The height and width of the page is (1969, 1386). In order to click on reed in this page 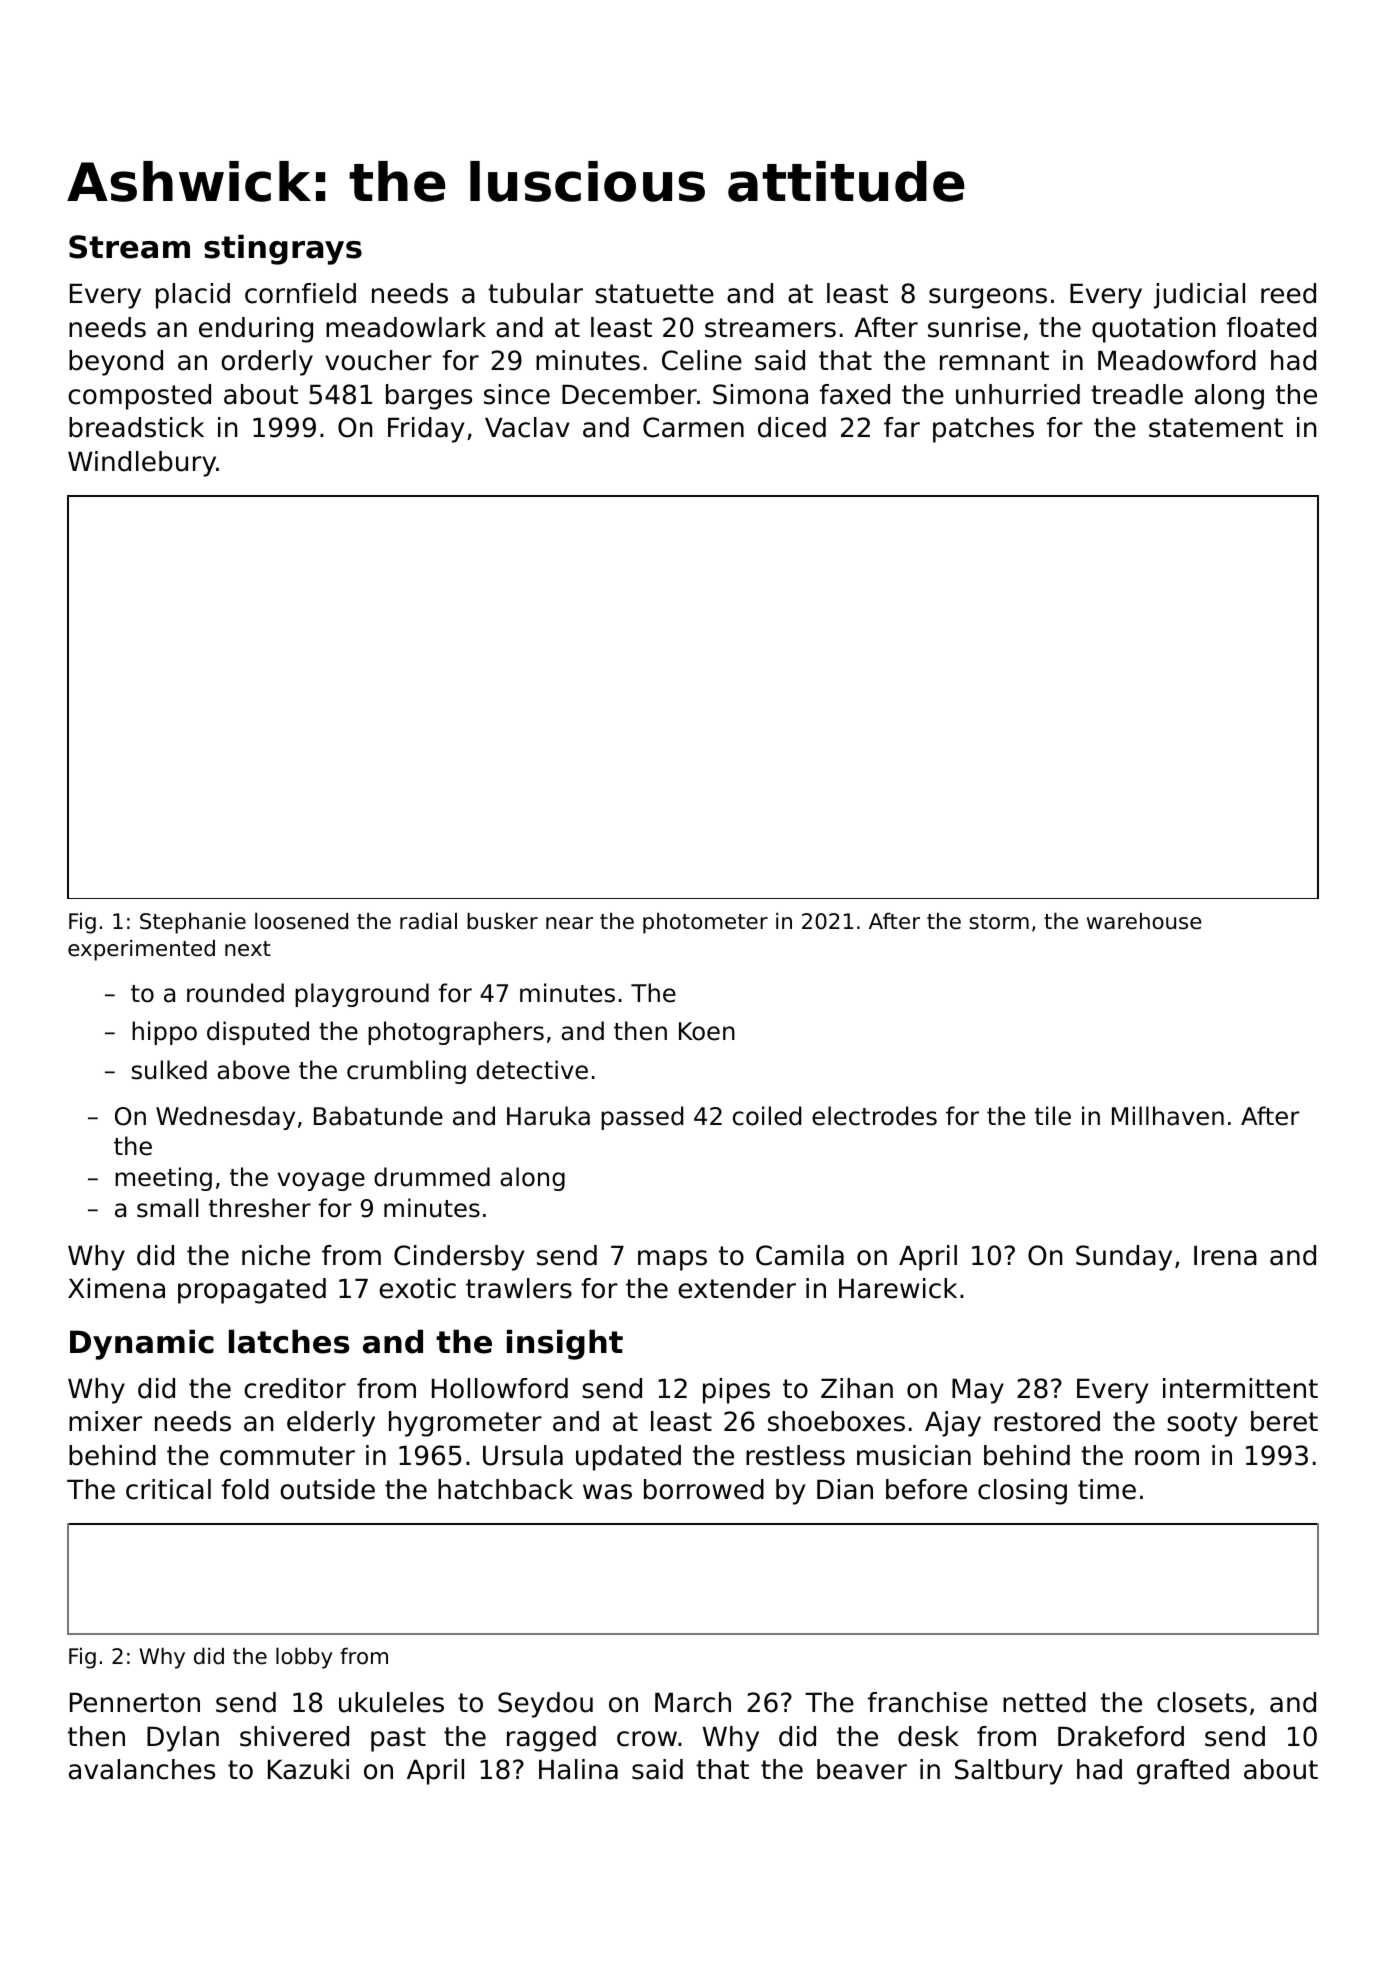, I will do `click(1288, 293)`.
